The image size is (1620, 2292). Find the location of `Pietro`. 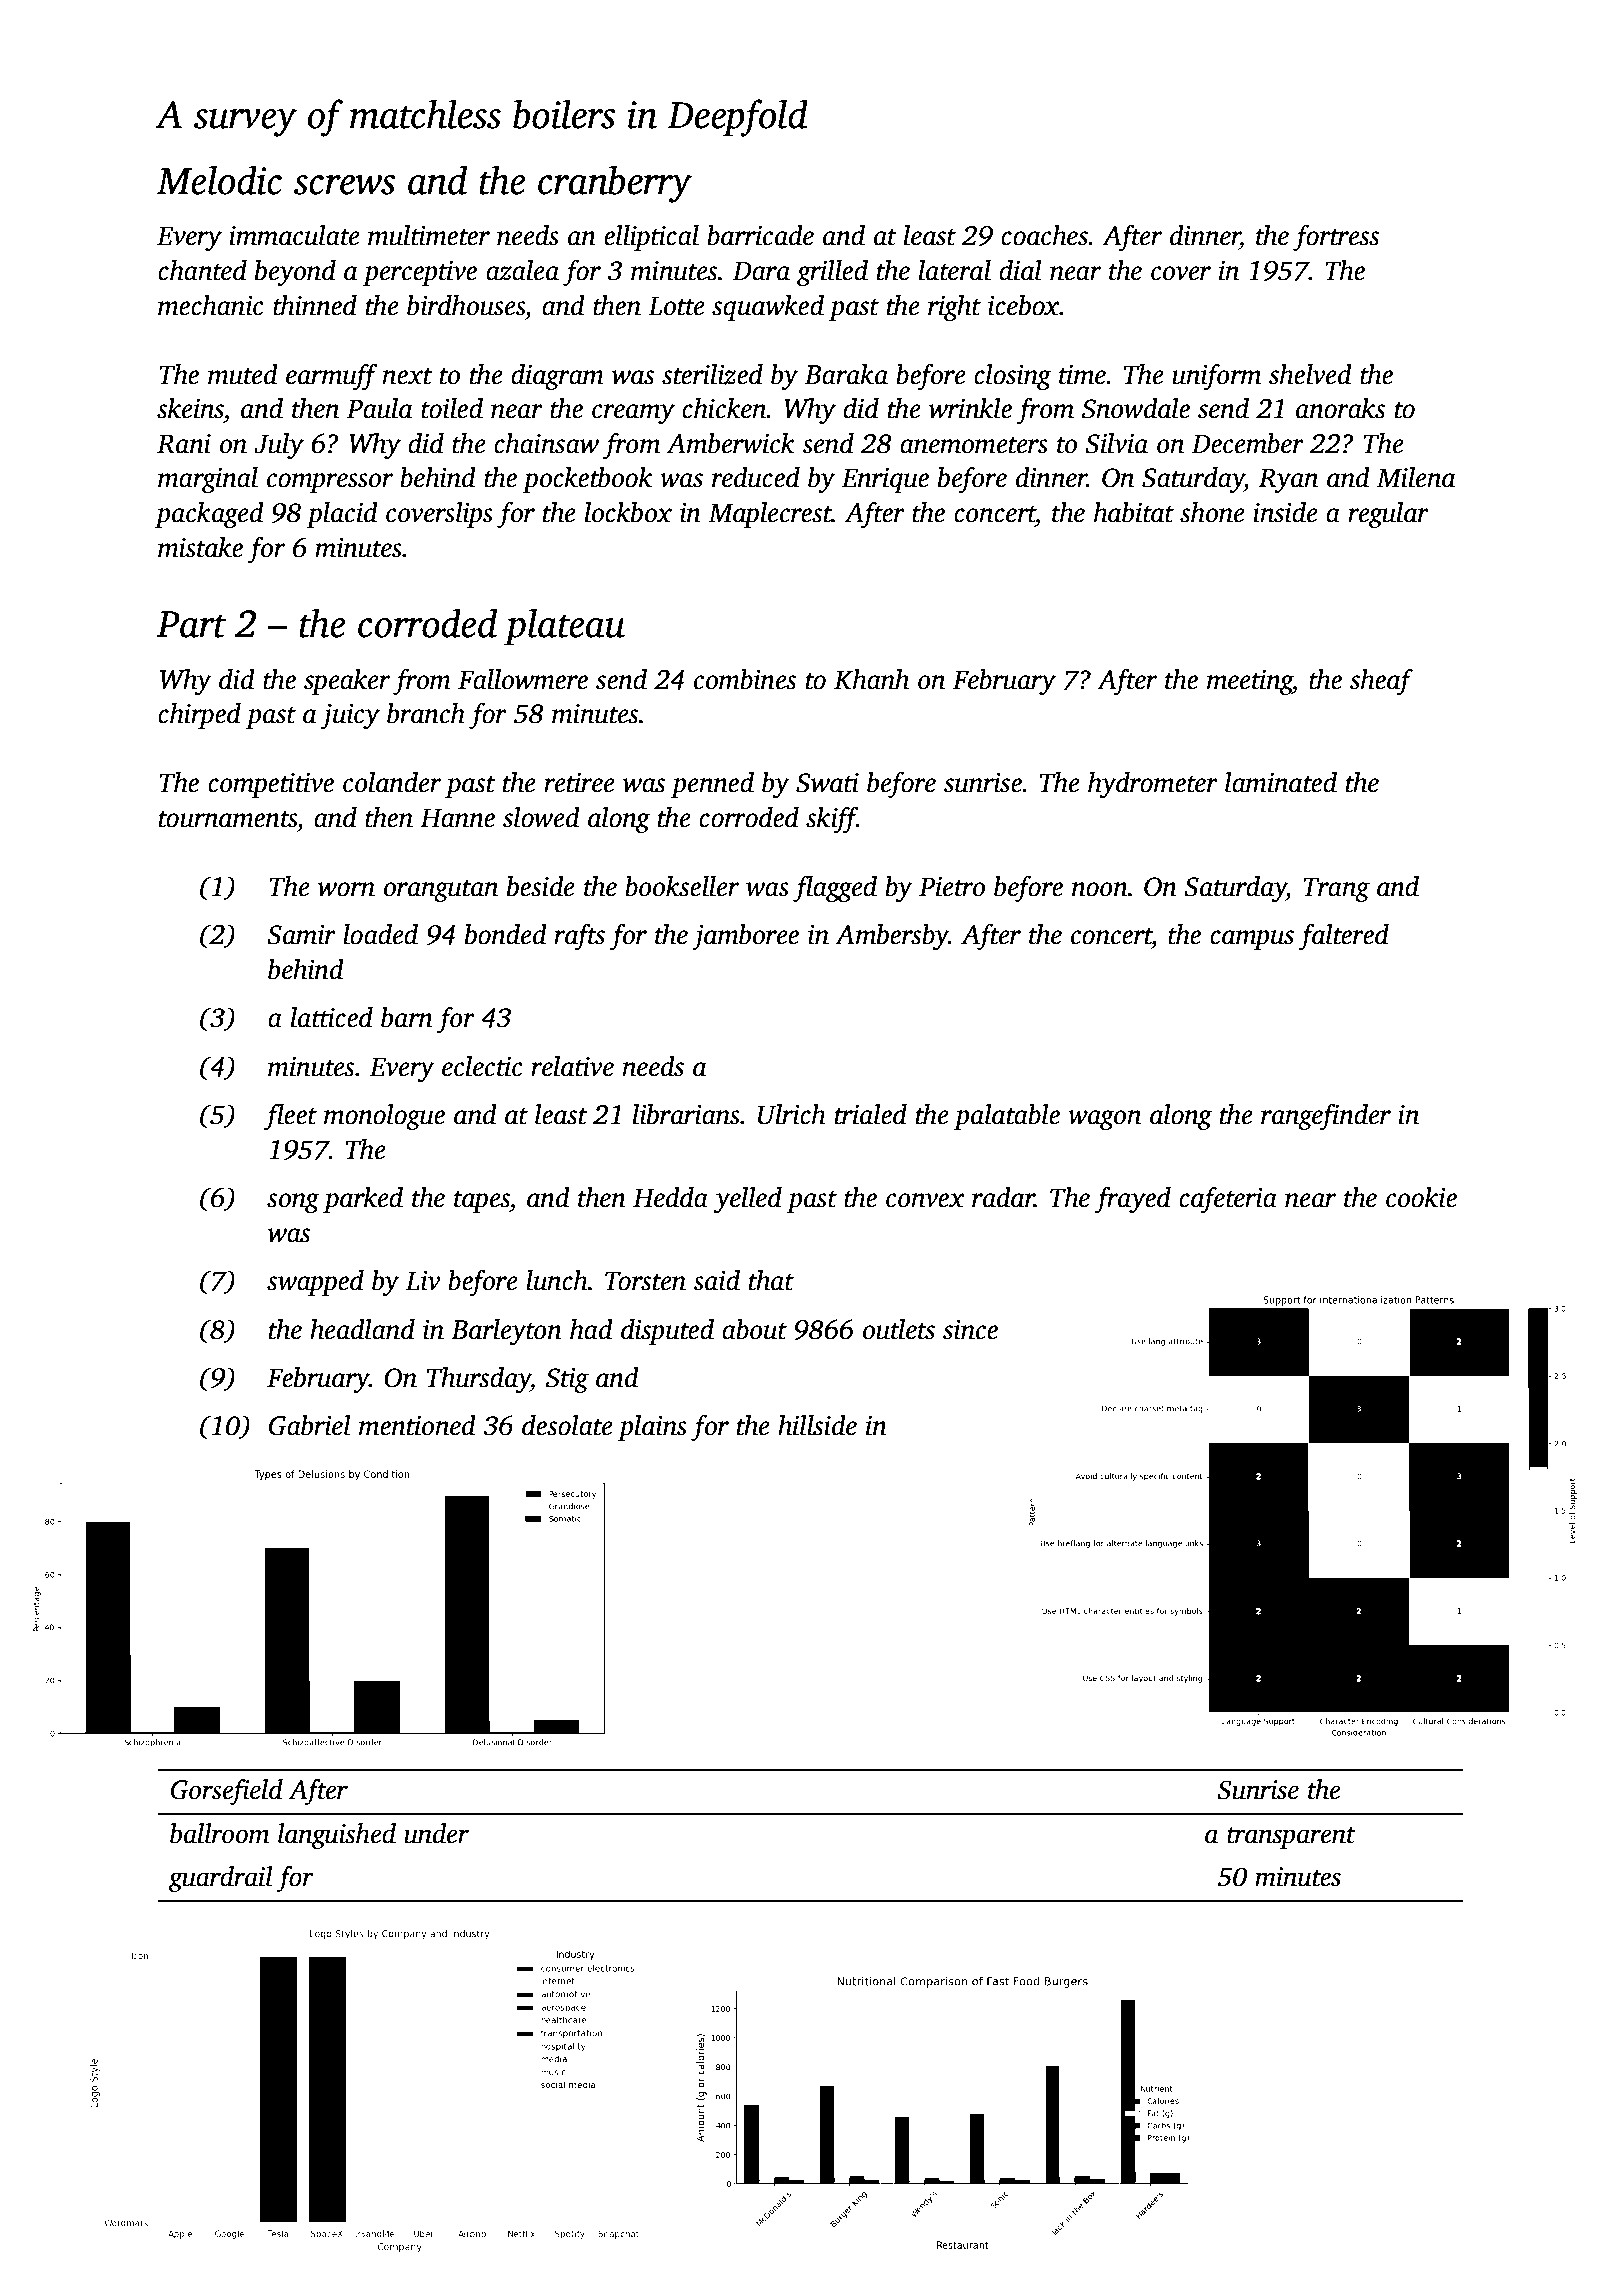

Pietro is located at coordinates (952, 887).
